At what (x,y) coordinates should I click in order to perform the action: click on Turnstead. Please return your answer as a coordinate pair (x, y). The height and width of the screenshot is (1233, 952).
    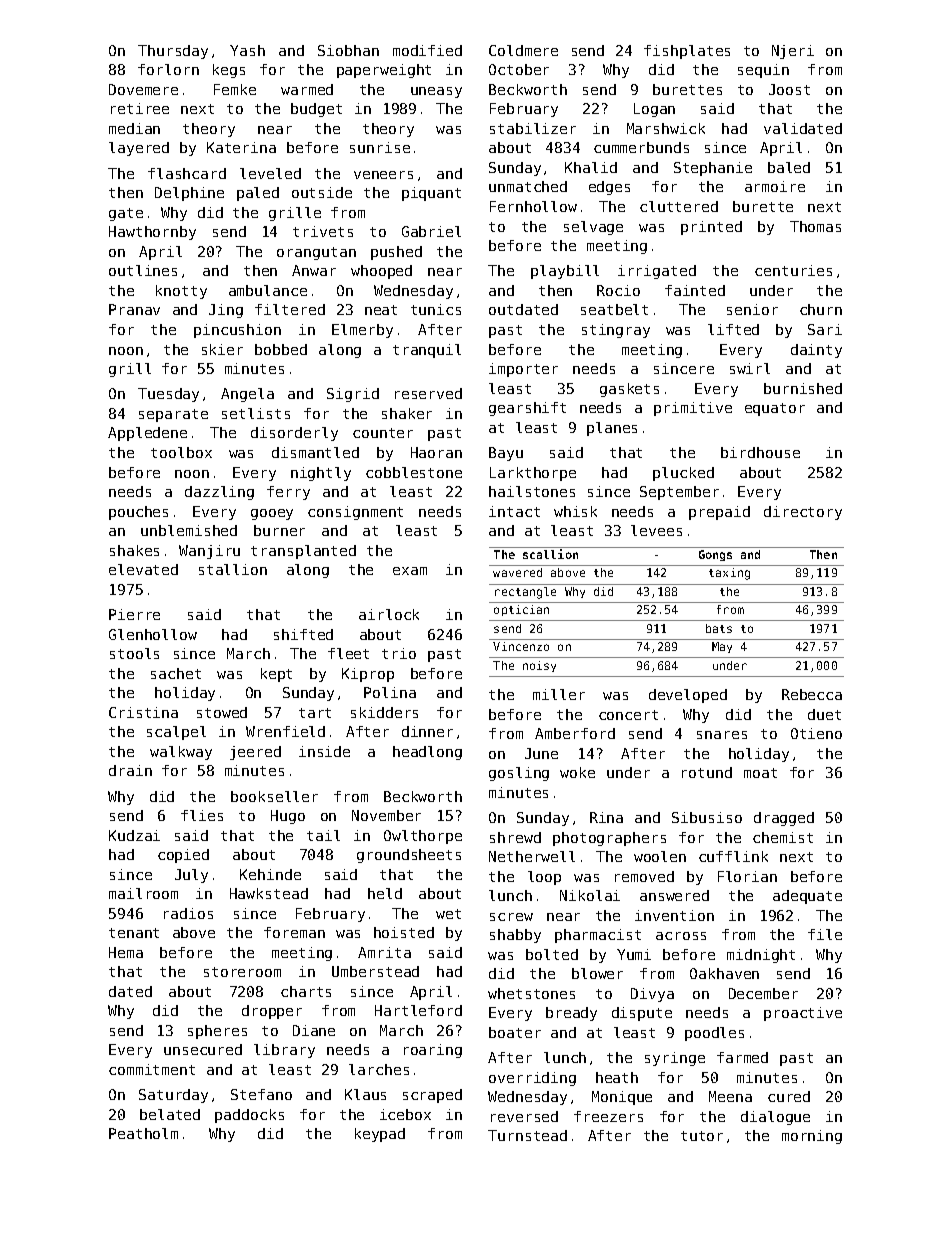
    Looking at the image, I should click on (527, 1135).
